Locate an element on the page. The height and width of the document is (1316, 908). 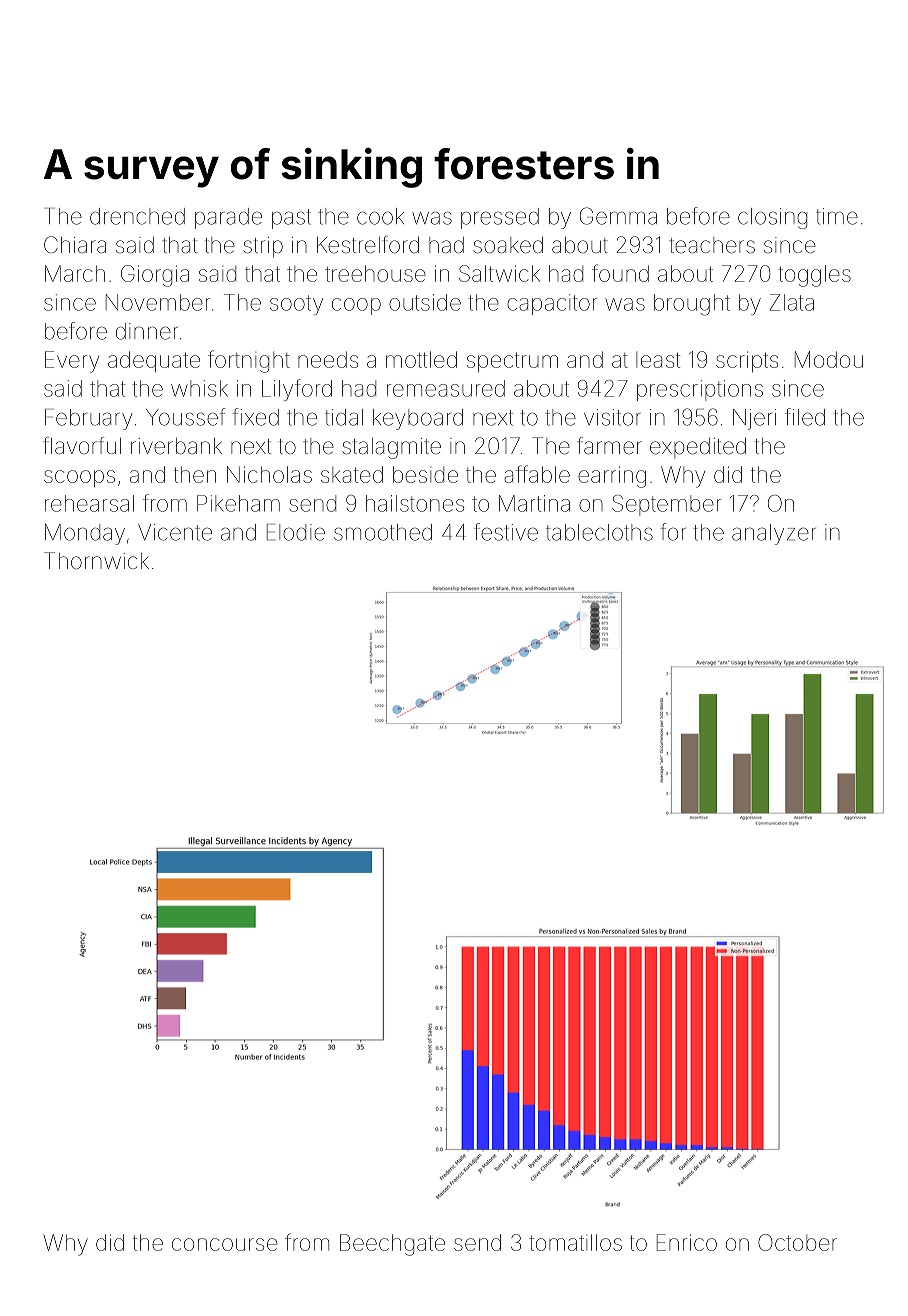
Thornwick is located at coordinates (96, 560).
